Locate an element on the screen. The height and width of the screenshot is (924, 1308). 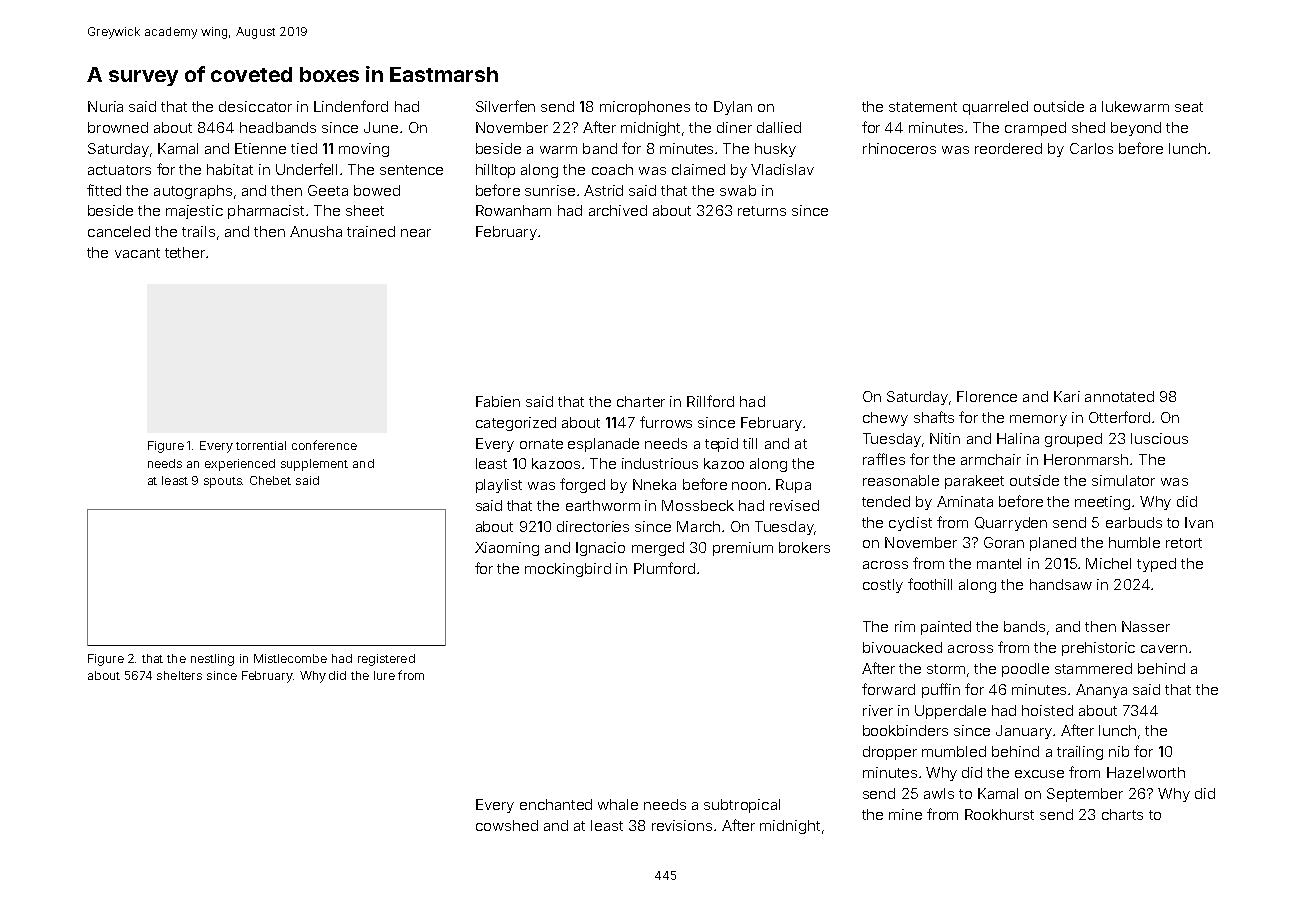
actuators is located at coordinates (119, 170).
